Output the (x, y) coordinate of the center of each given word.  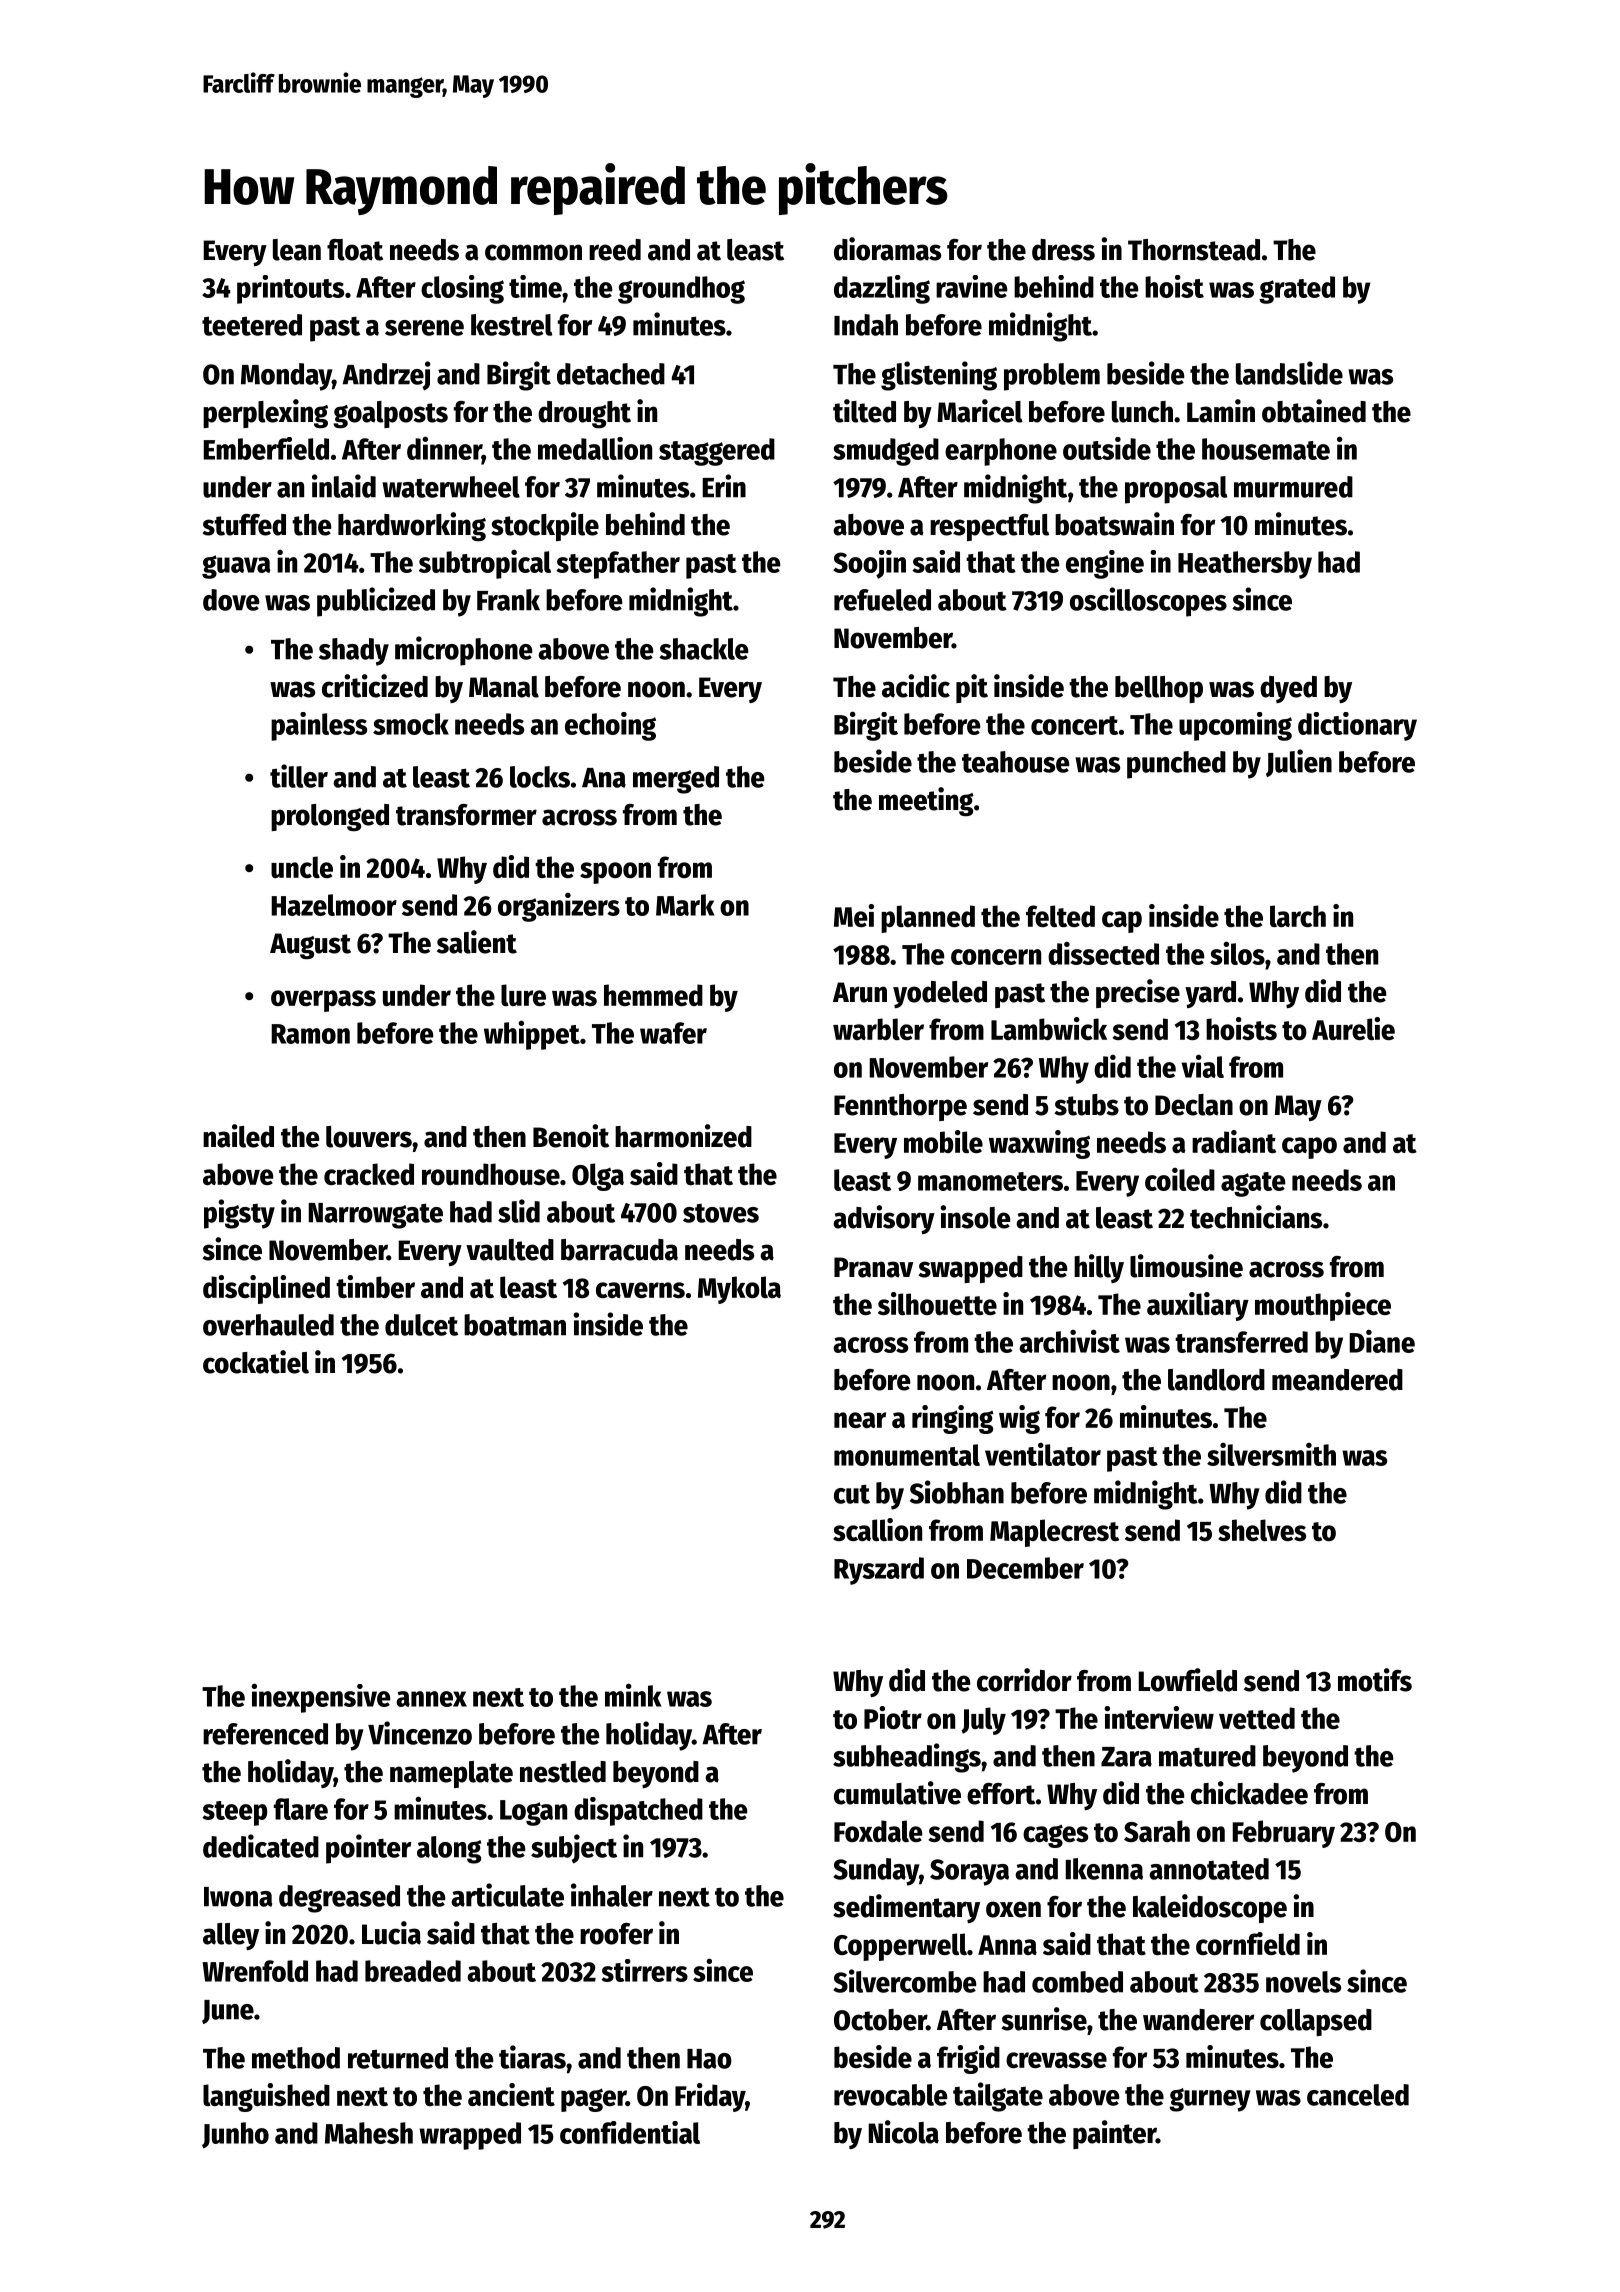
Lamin (1221, 411)
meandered (1337, 1380)
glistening (939, 376)
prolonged (330, 817)
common (533, 252)
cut (852, 1494)
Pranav (873, 1267)
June (228, 2012)
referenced (265, 1734)
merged (676, 780)
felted (1060, 916)
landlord (1216, 1380)
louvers (369, 1137)
